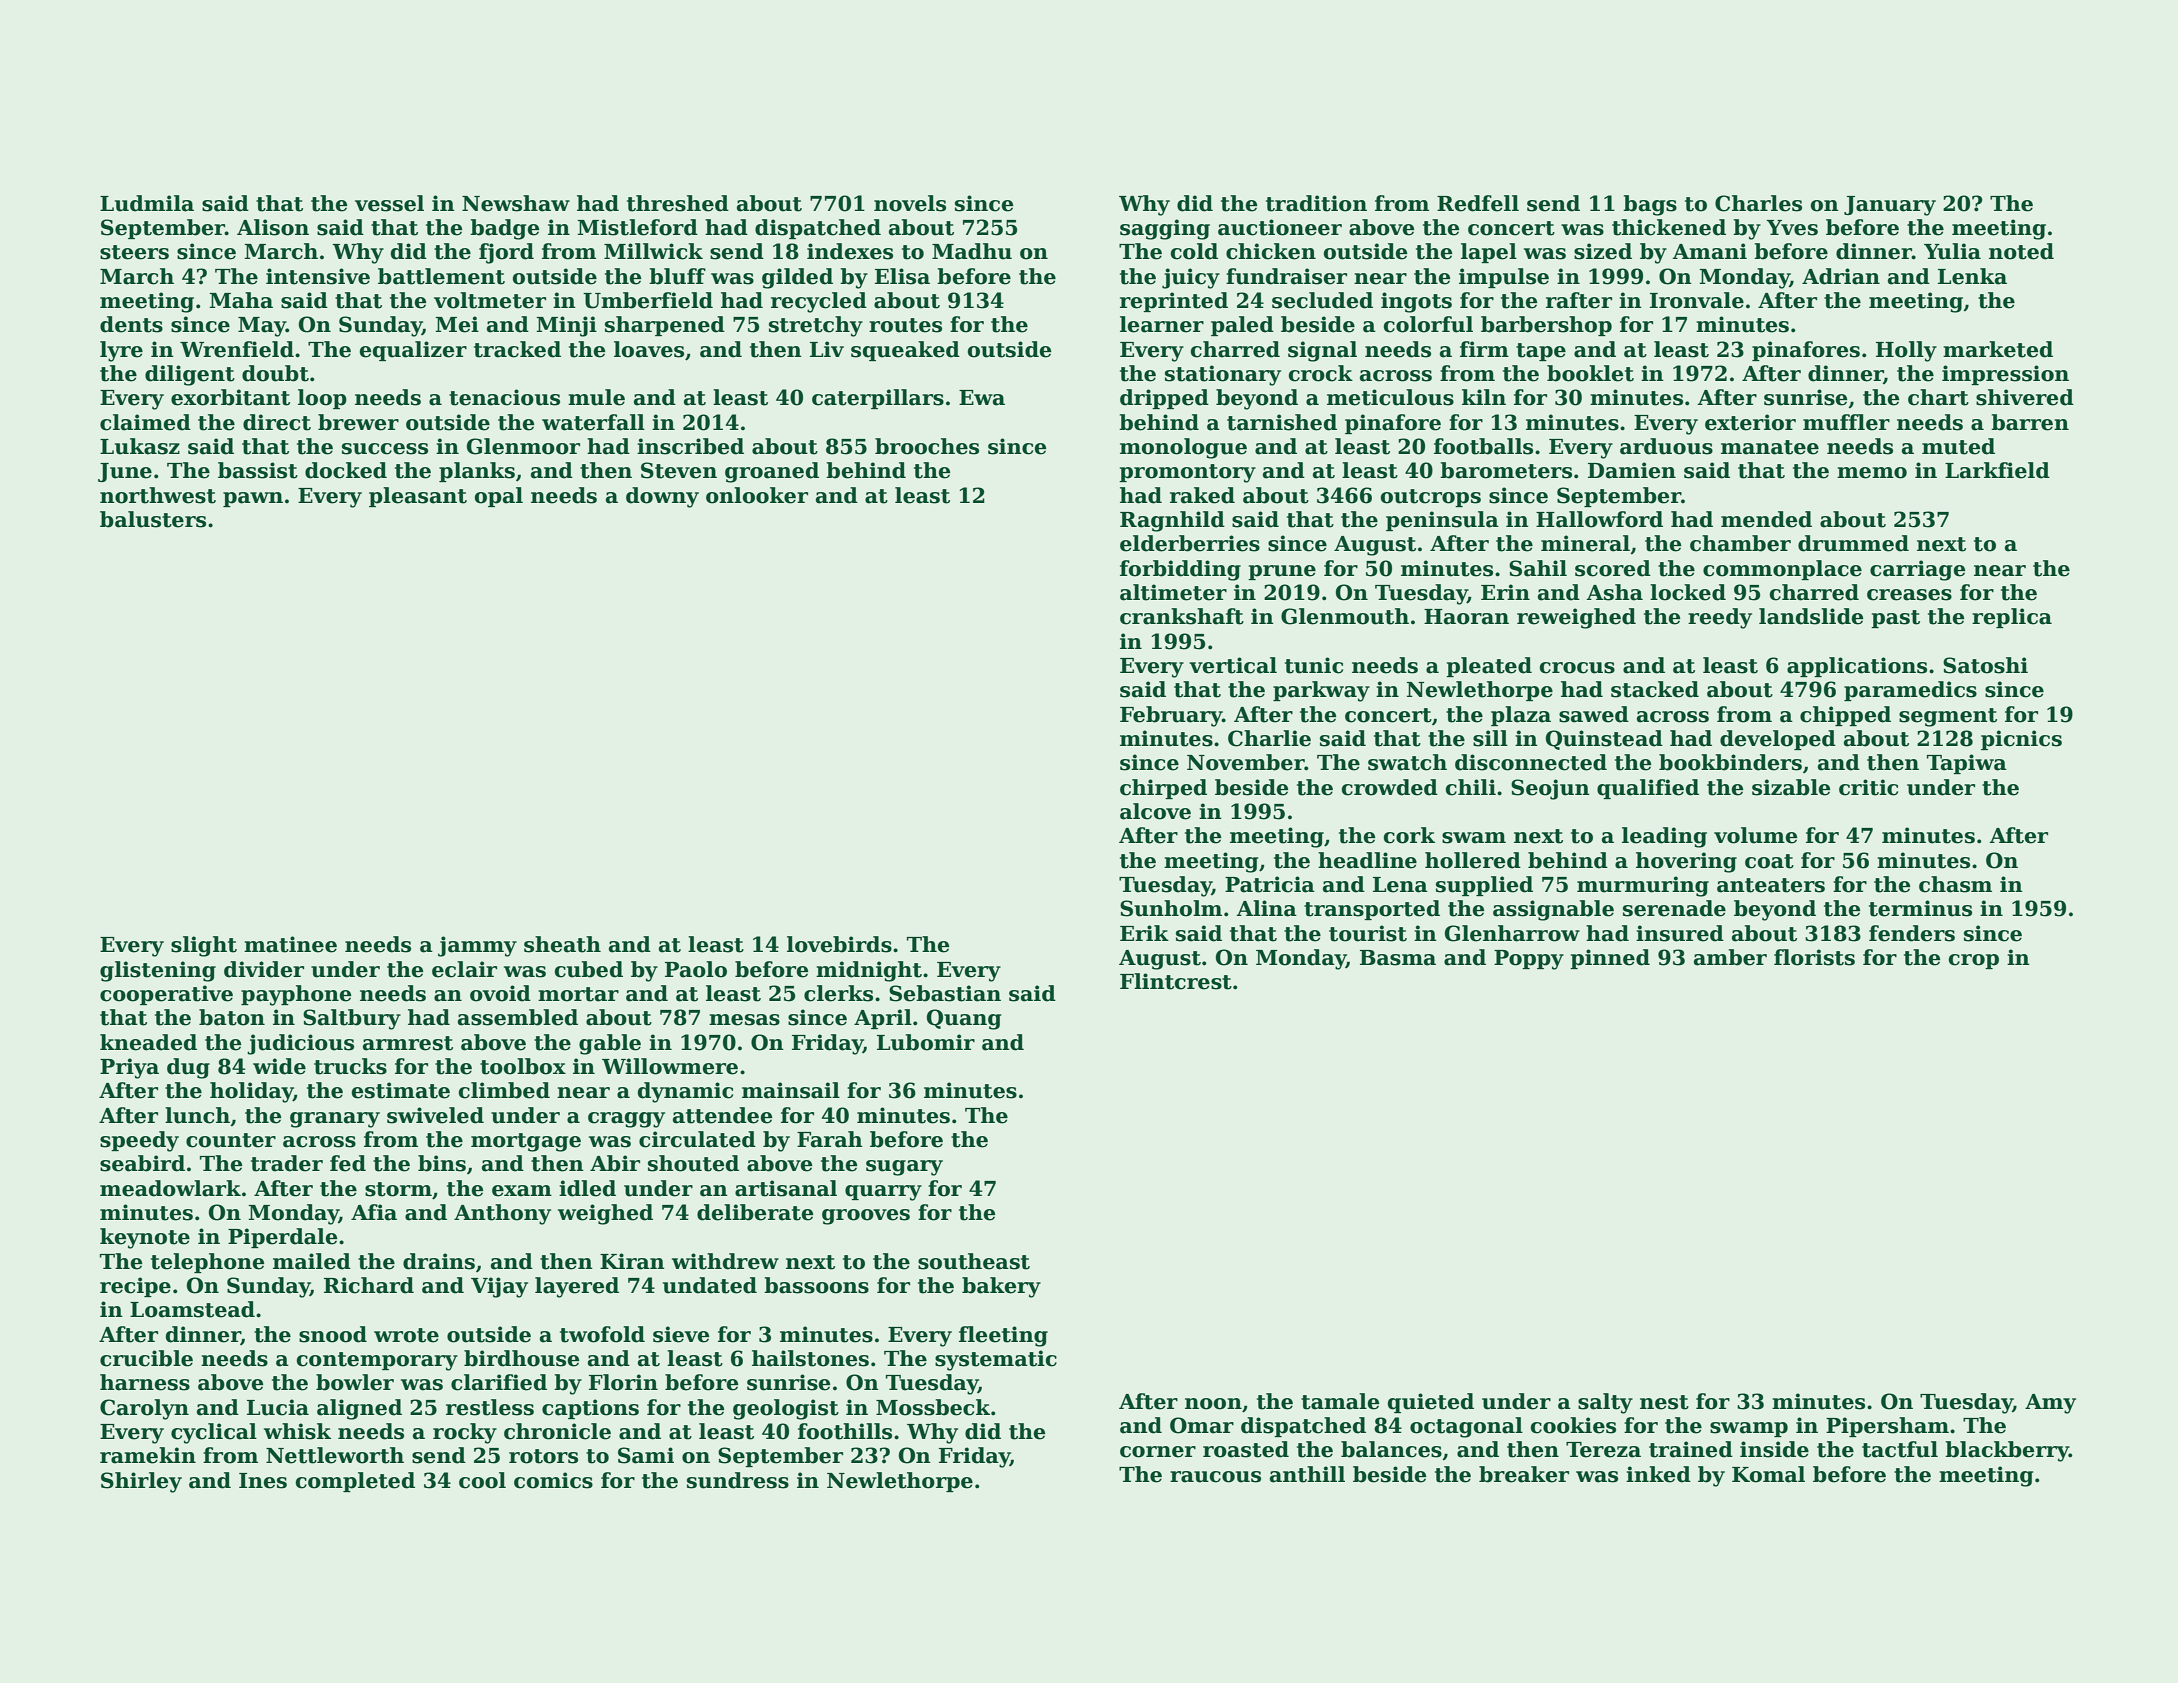  I want to click on crock, so click(1320, 373).
